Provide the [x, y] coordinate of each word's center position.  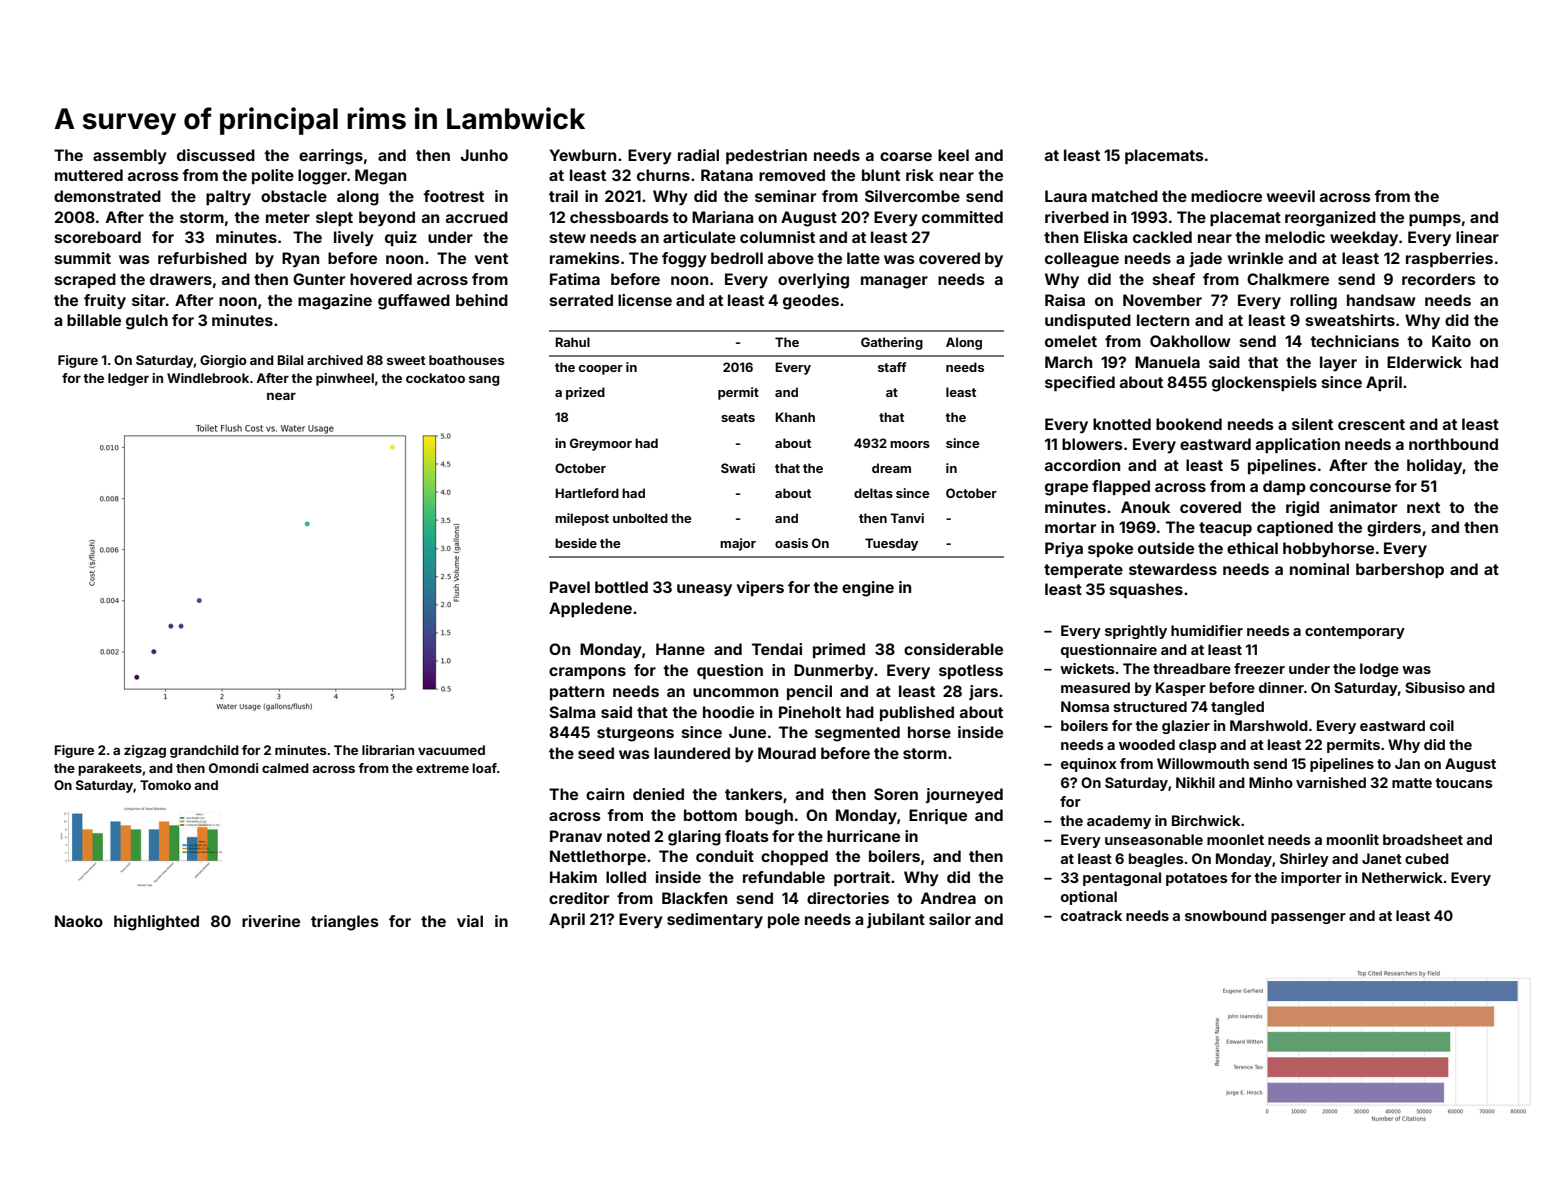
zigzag [145, 751]
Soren [896, 794]
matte [1412, 783]
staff [892, 367]
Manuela [1167, 362]
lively [354, 239]
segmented [857, 734]
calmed [285, 768]
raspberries [1449, 259]
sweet [406, 360]
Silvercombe [912, 196]
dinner [1281, 687]
